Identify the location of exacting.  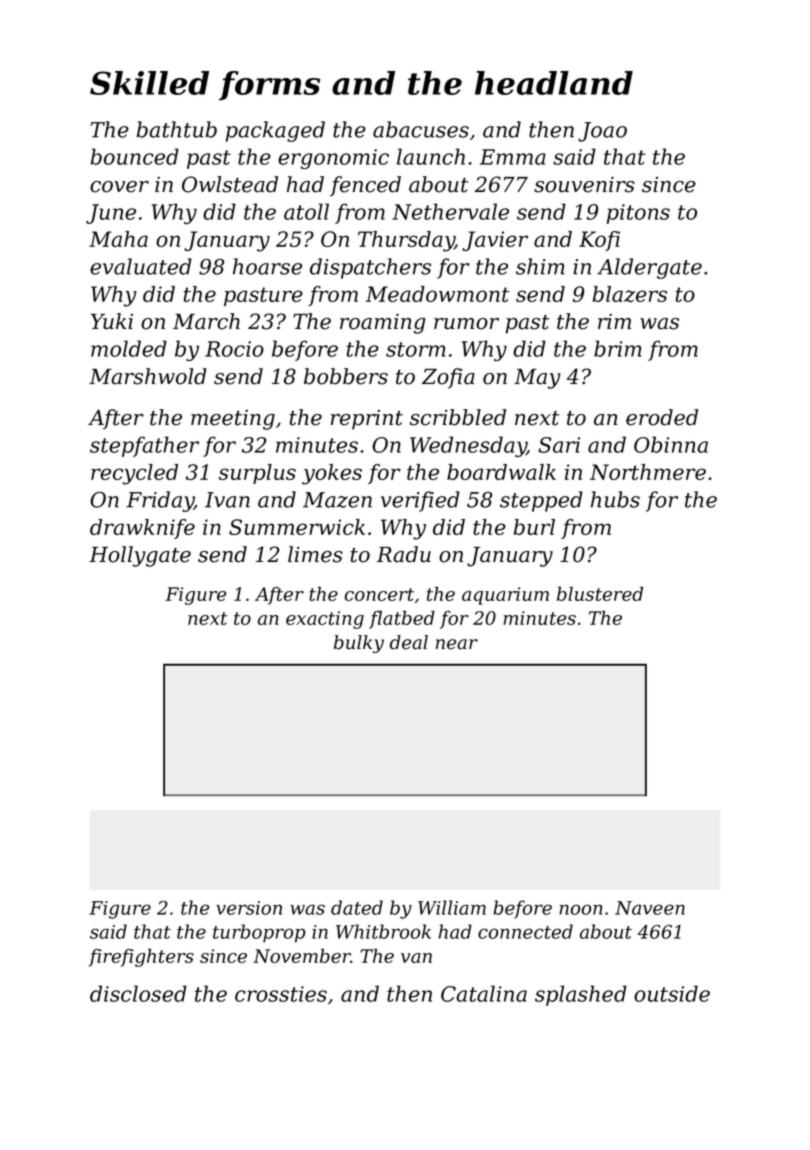
(325, 620).
